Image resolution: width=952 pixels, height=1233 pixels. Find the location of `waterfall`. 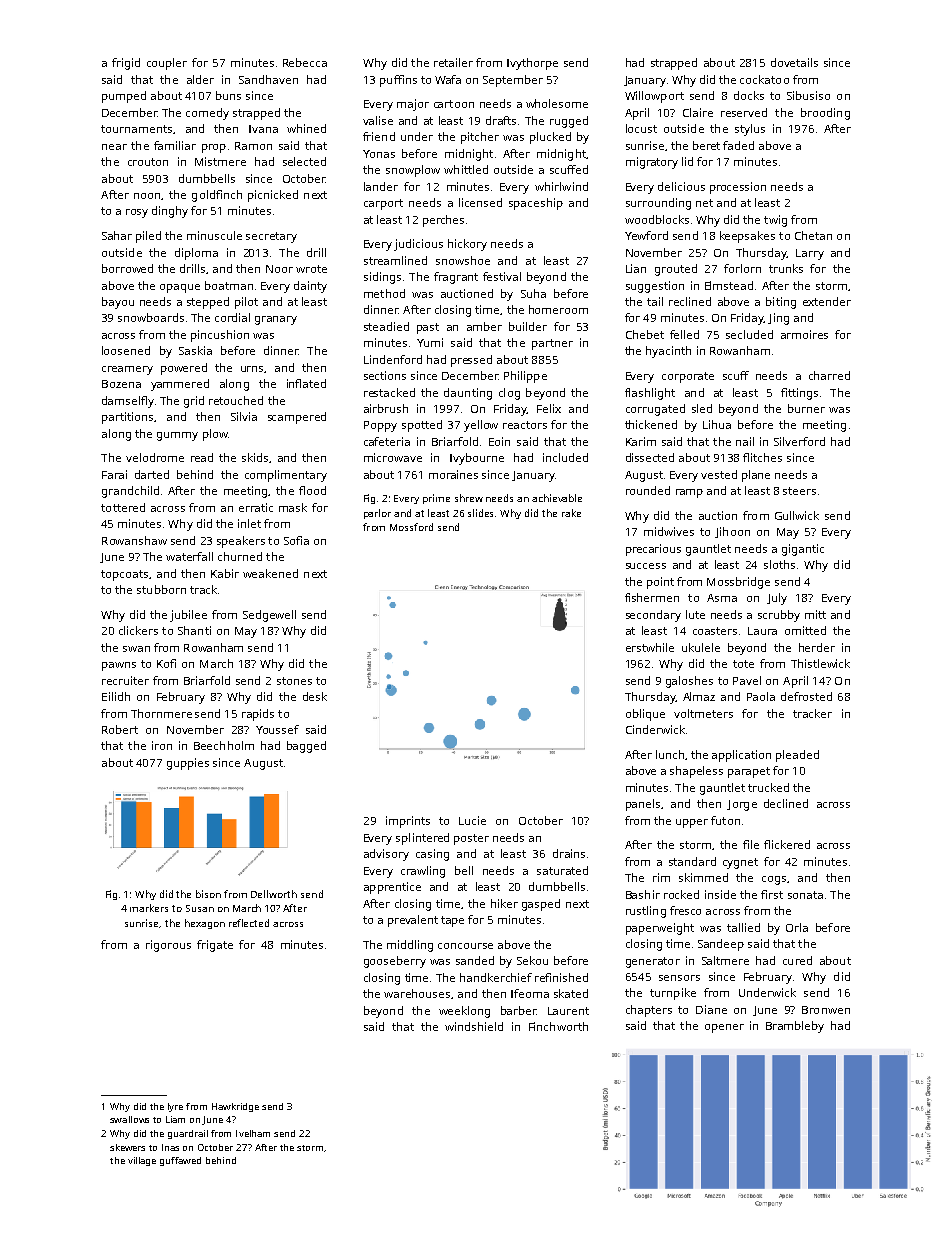

waterfall is located at coordinates (189, 556).
